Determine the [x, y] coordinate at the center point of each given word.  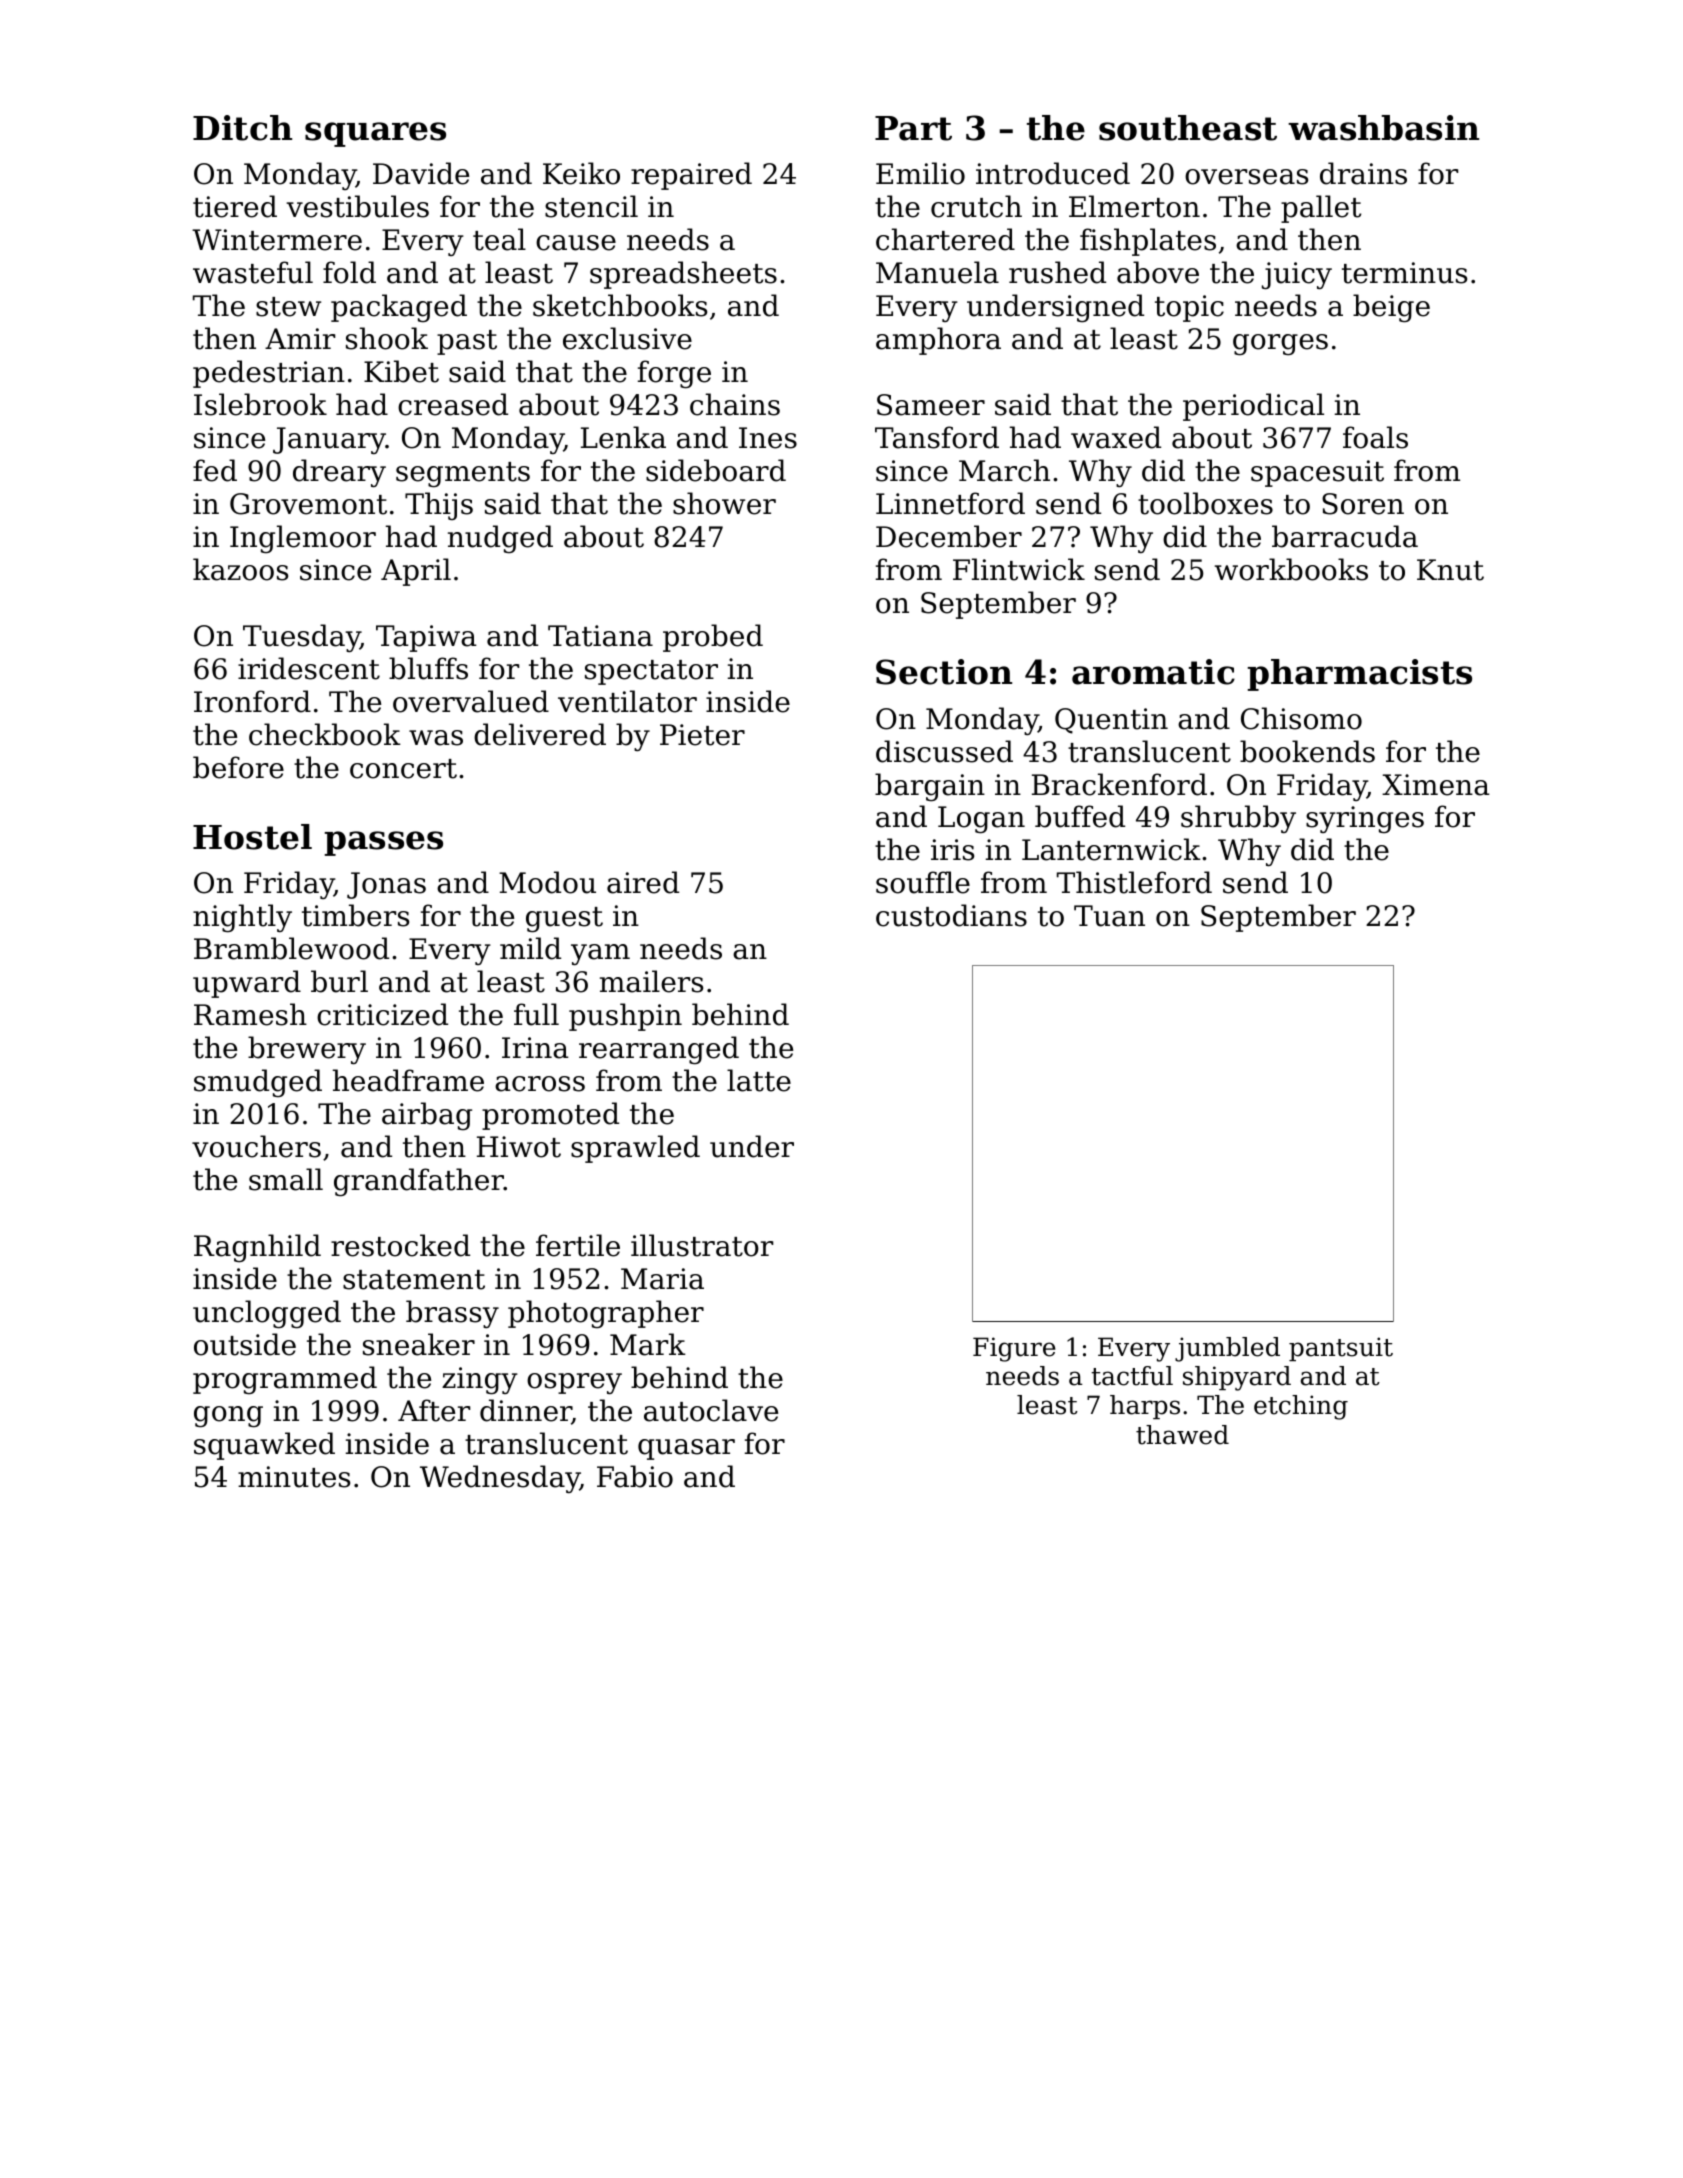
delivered [540, 734]
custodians [951, 915]
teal [499, 239]
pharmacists [1359, 675]
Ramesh [250, 1014]
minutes [294, 1477]
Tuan [1109, 916]
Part [913, 128]
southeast [1188, 128]
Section [944, 672]
